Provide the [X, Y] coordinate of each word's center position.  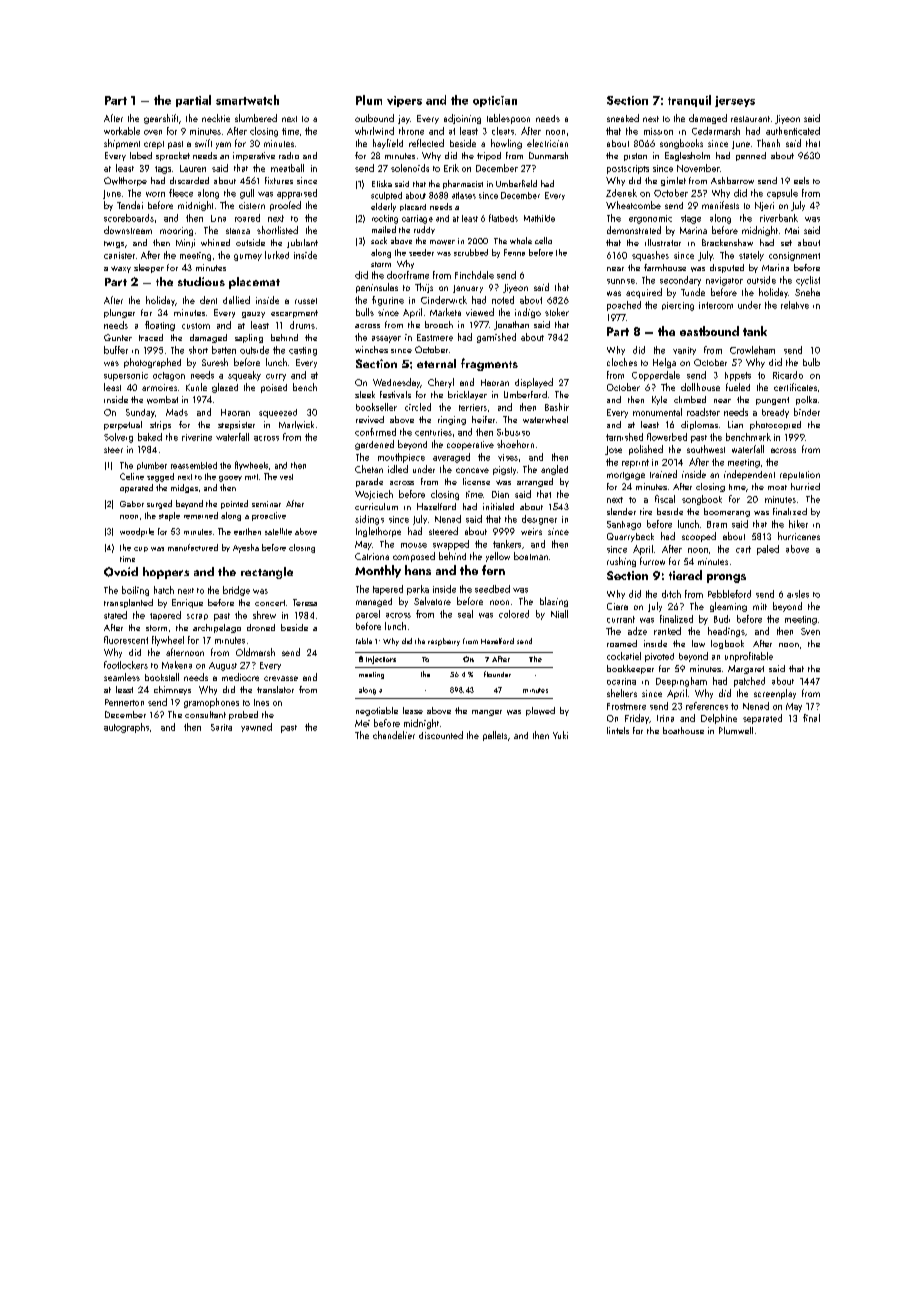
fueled [738, 387]
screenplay [775, 694]
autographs [126, 728]
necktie [216, 118]
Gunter [118, 337]
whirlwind [374, 131]
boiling [135, 591]
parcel [368, 614]
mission [658, 131]
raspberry [444, 642]
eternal [436, 363]
